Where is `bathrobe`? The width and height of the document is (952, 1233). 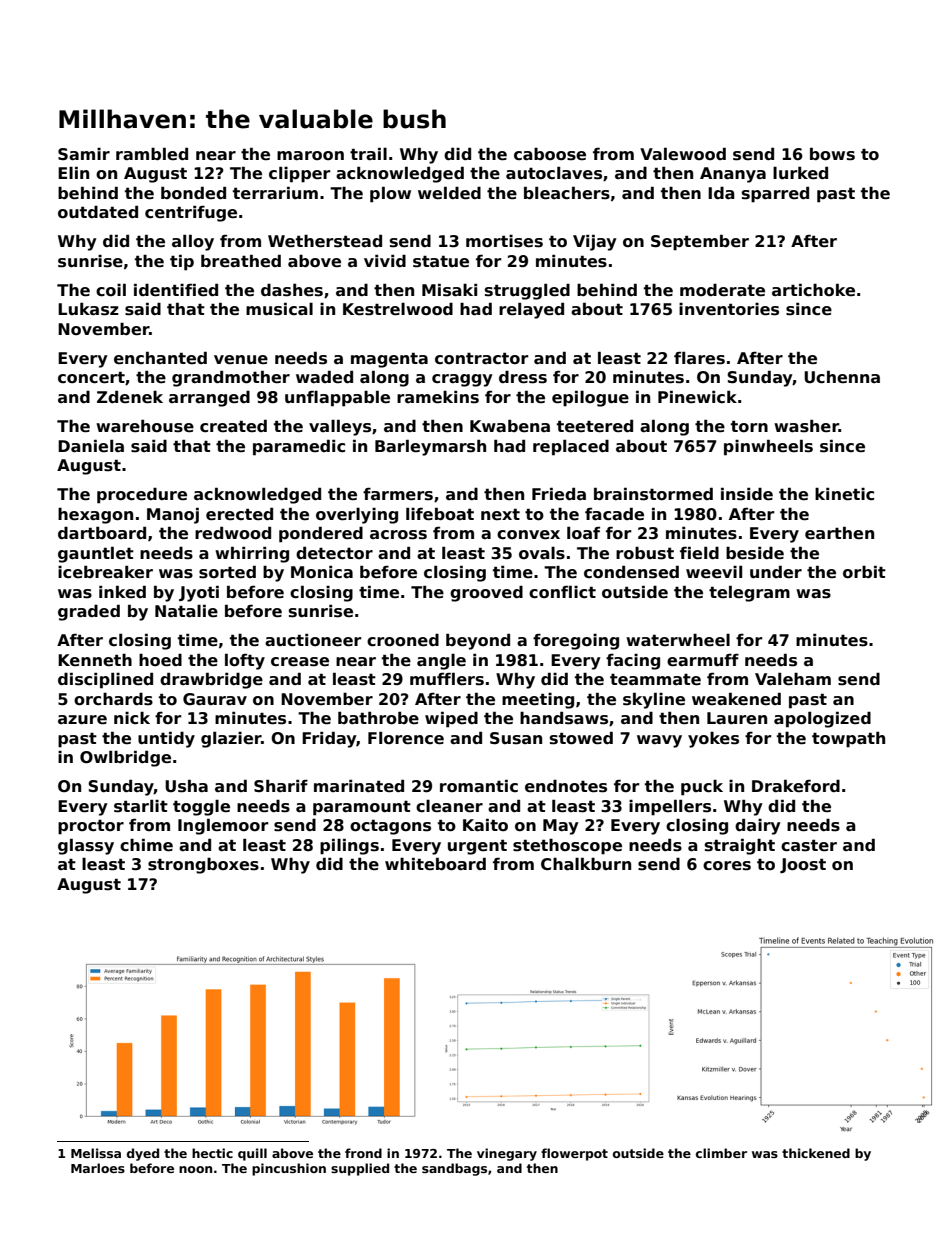 bathrobe is located at coordinates (378, 718).
